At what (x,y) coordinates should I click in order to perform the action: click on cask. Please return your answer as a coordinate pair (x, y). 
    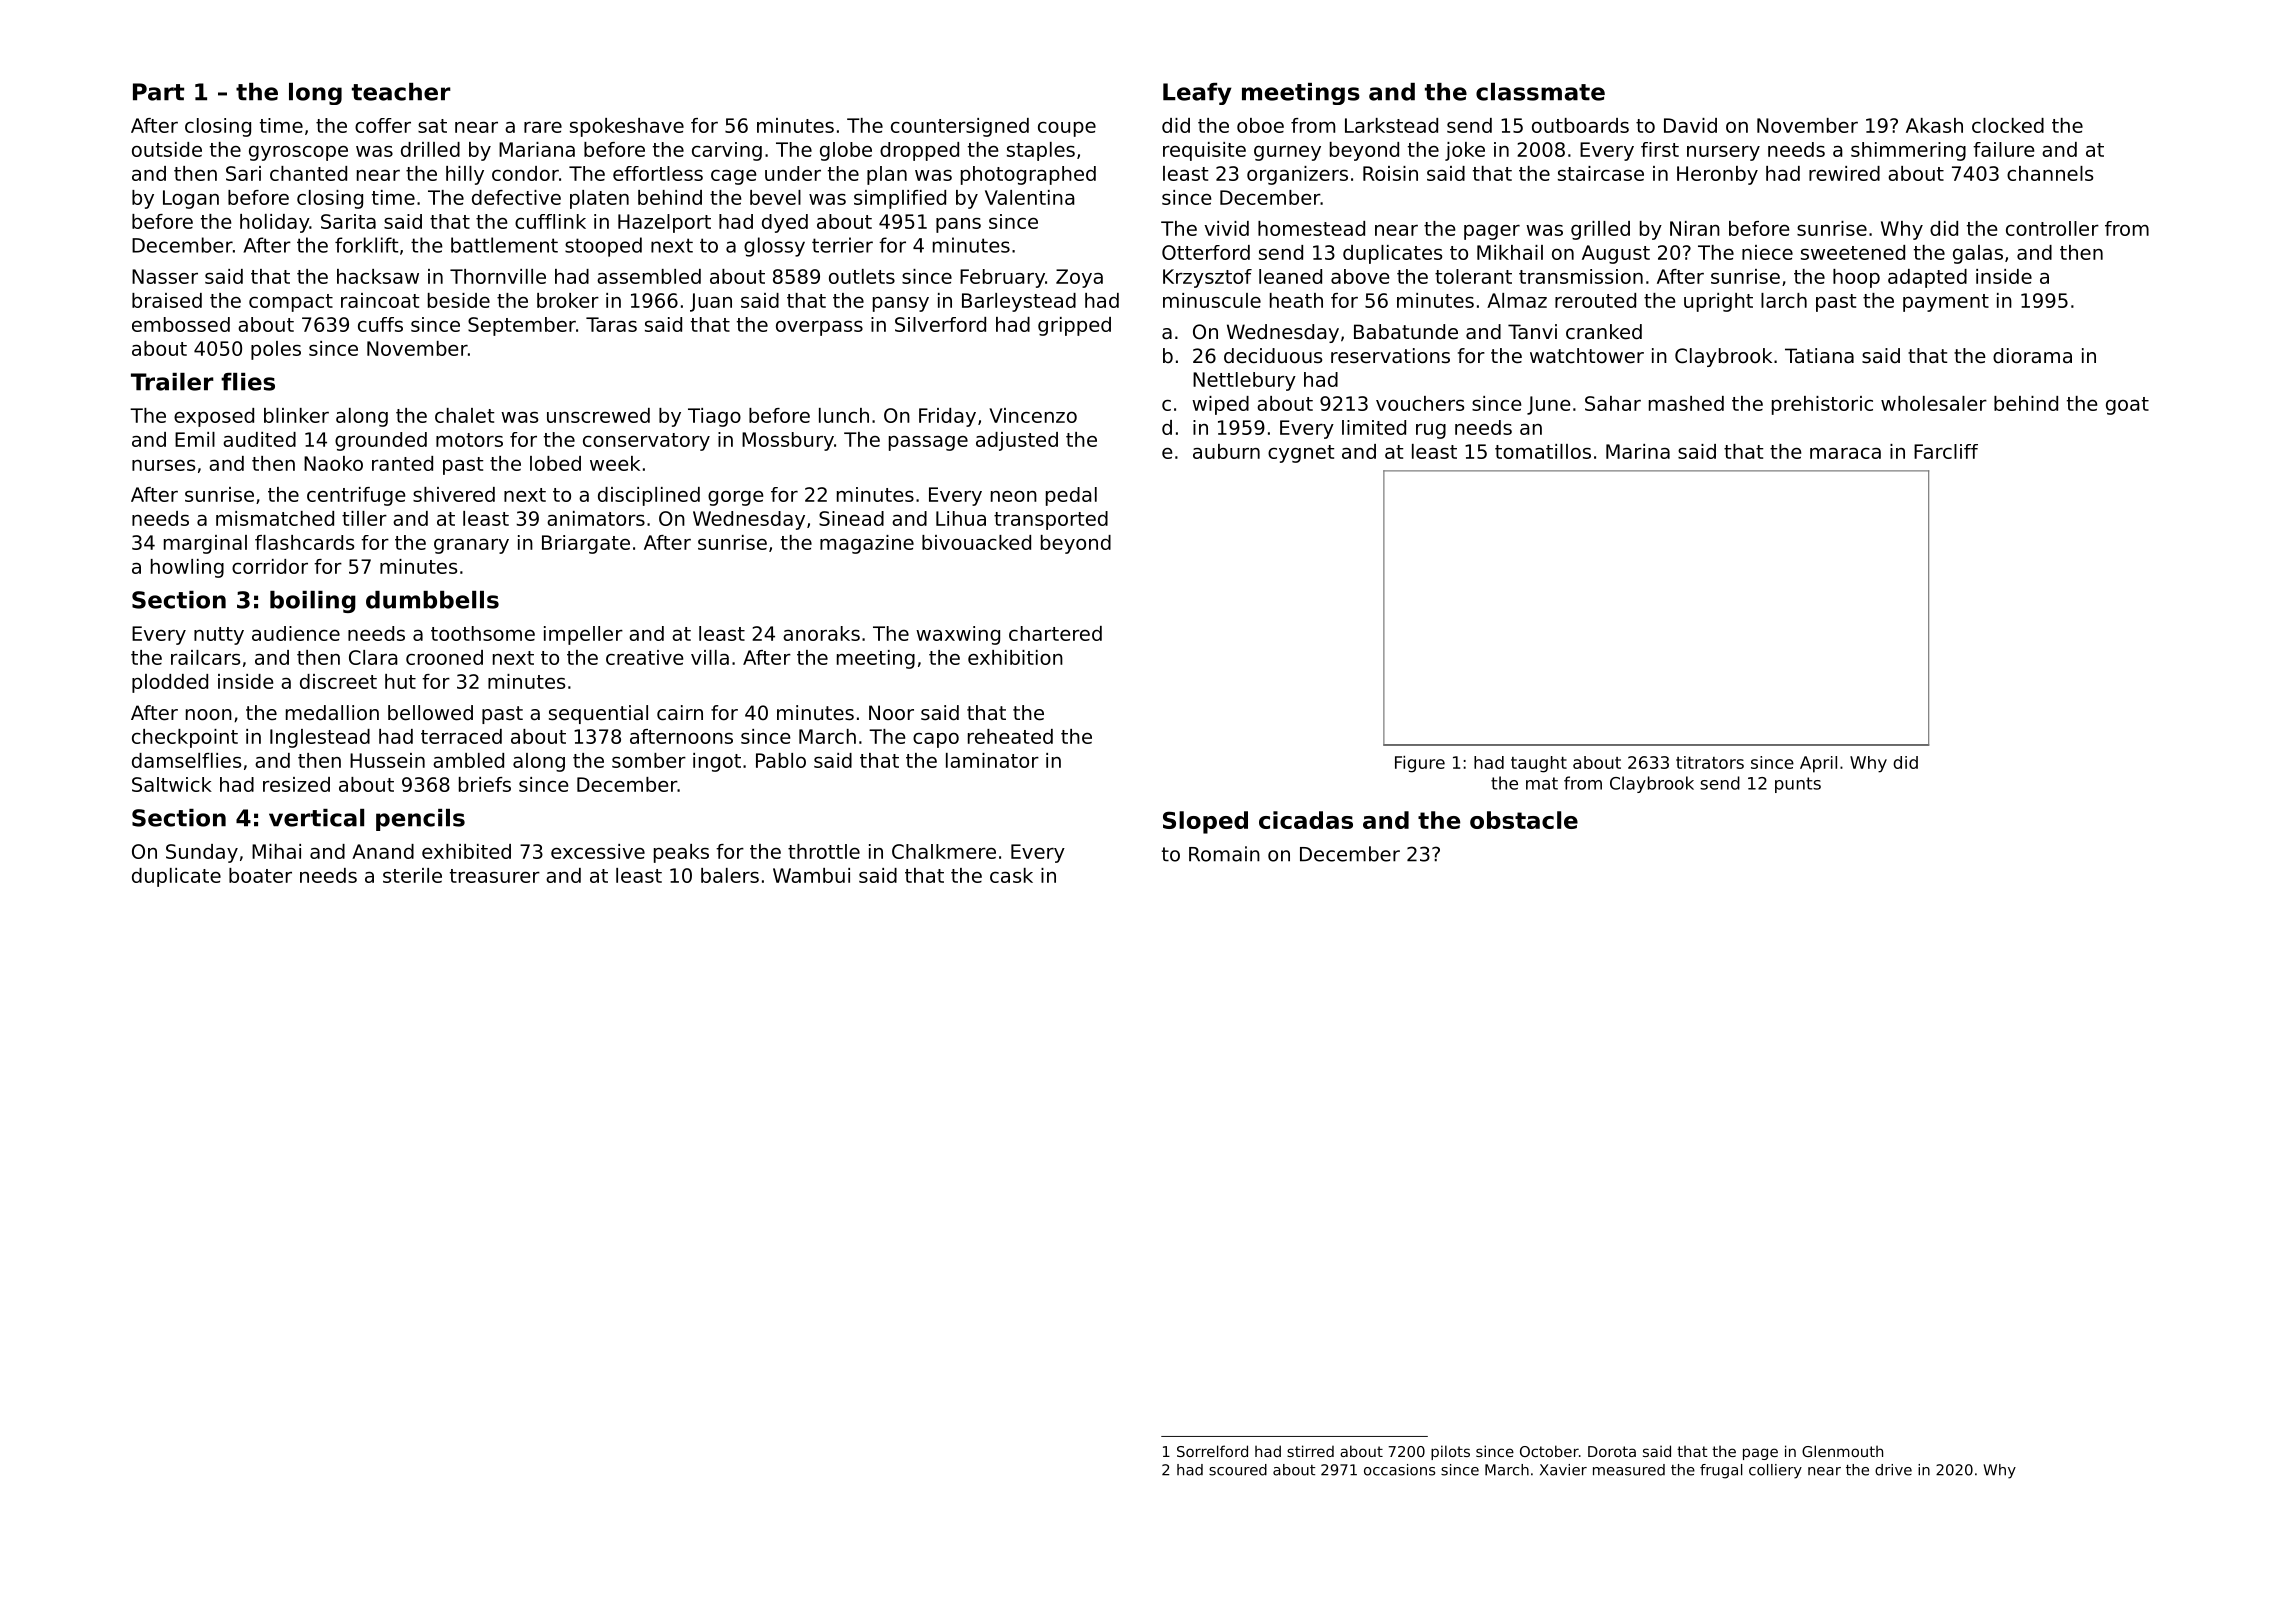
    Looking at the image, I should click on (1011, 875).
